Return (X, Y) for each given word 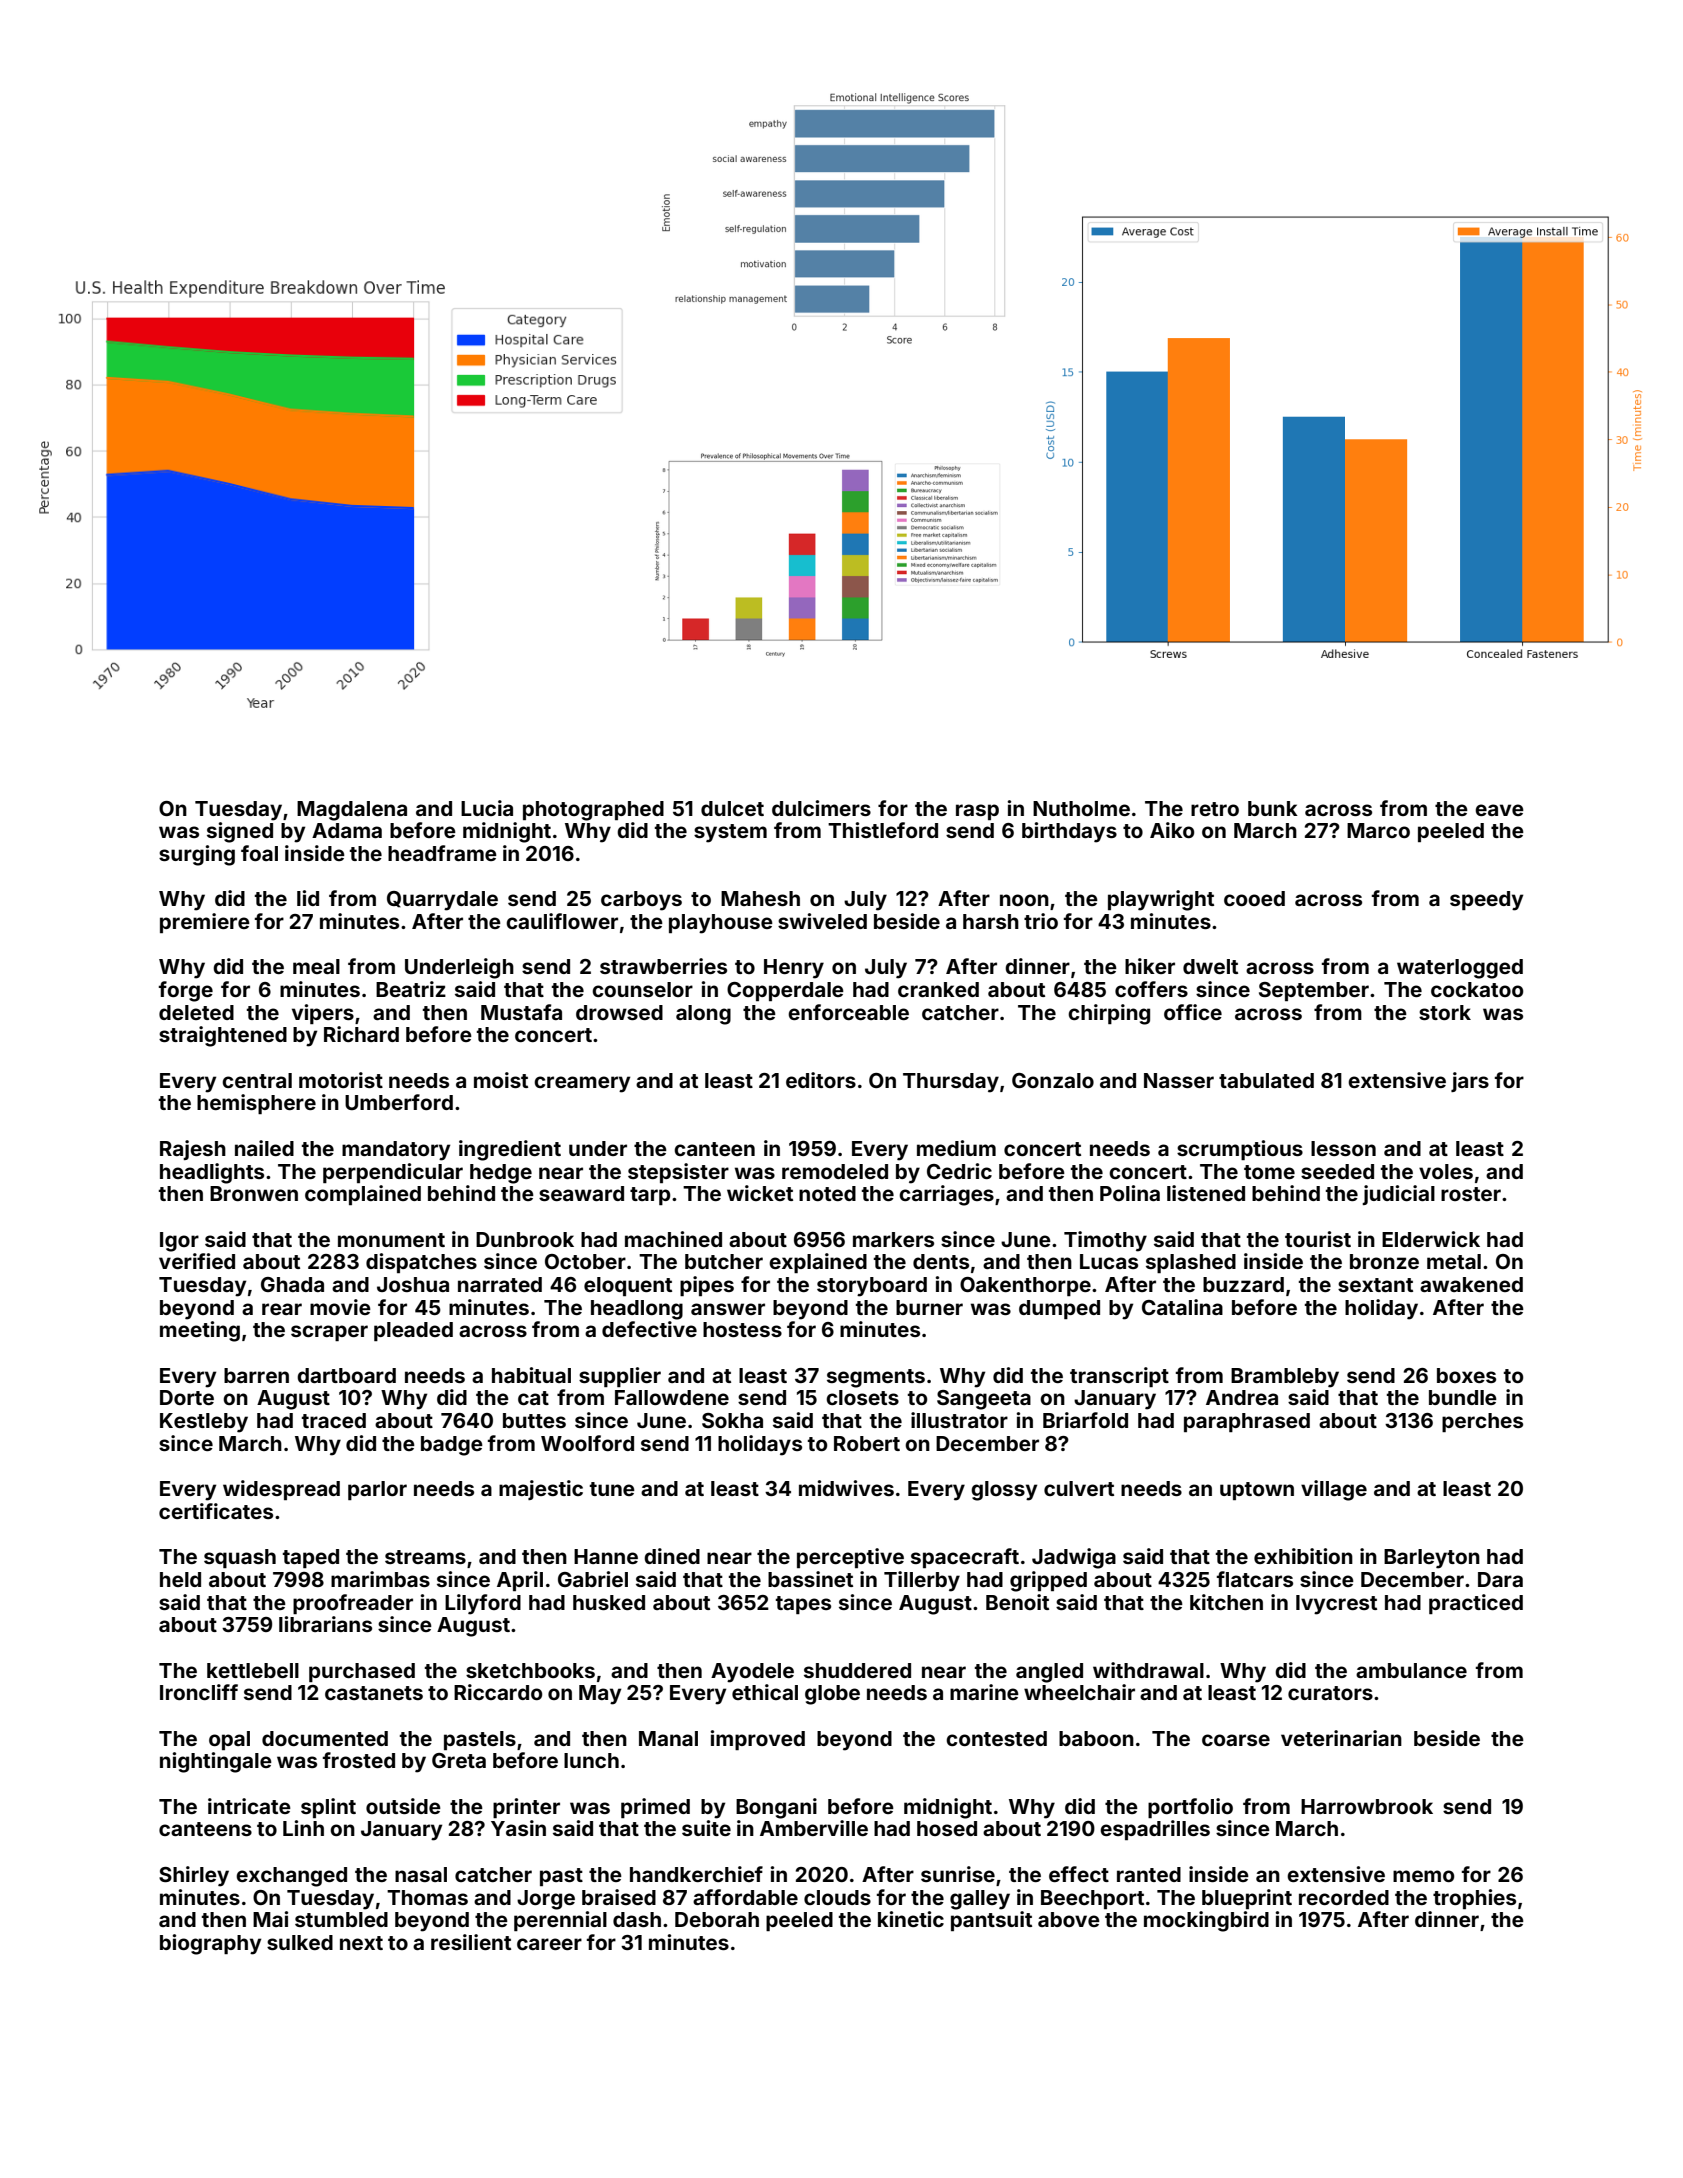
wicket (760, 1193)
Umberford (399, 1102)
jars (1470, 1082)
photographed (593, 811)
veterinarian (1341, 1738)
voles (1446, 1171)
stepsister (678, 1173)
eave (1499, 810)
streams (425, 1557)
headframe (442, 853)
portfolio (1190, 1808)
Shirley (194, 1876)
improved (758, 1740)
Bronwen (254, 1193)
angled (1049, 1673)
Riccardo (498, 1692)
